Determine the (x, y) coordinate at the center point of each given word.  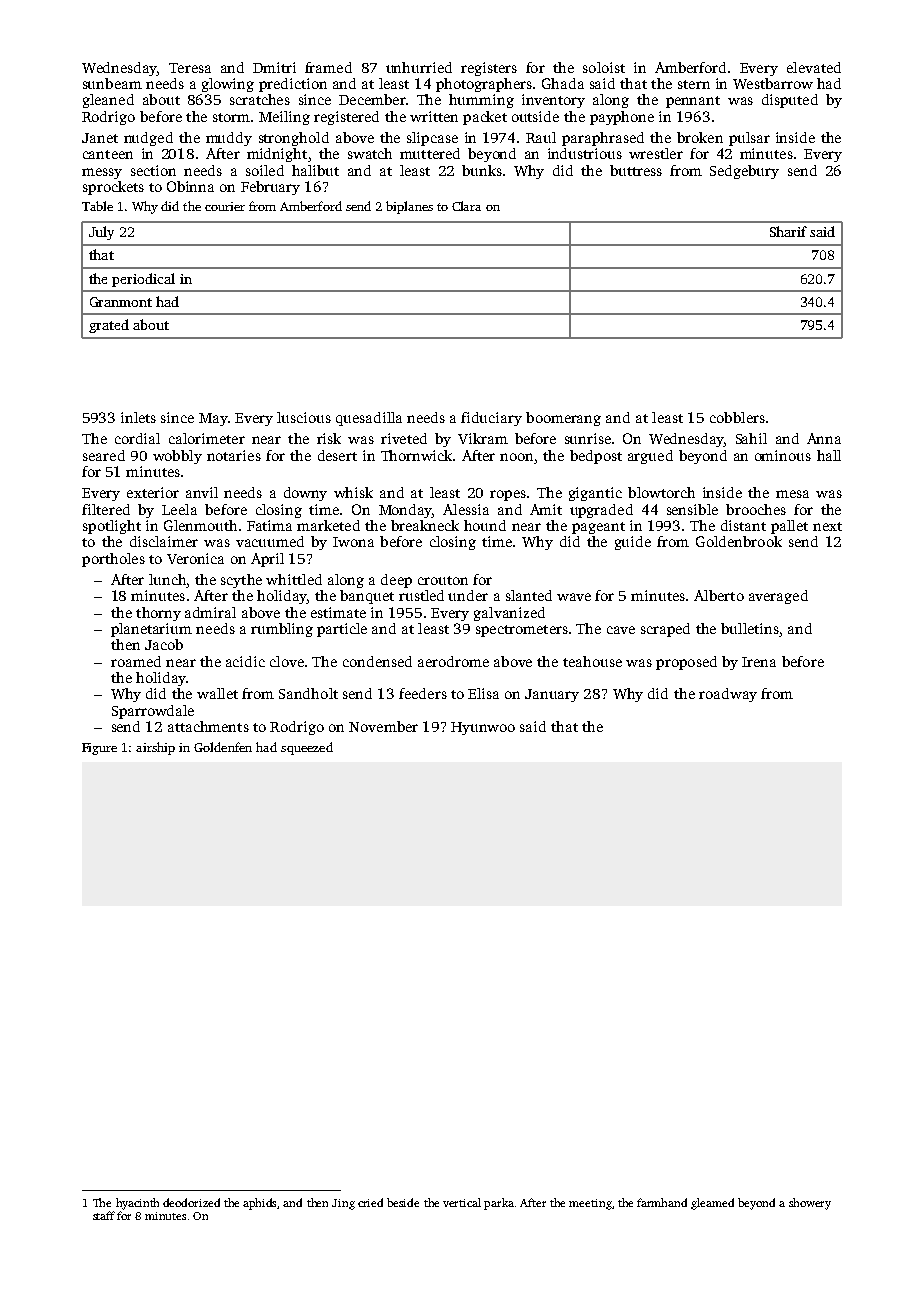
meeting (590, 1204)
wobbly (177, 457)
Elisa (483, 693)
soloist (604, 67)
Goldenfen (223, 747)
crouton (443, 580)
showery (810, 1204)
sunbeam (112, 83)
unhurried (419, 67)
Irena (759, 662)
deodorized (191, 1202)
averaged (778, 597)
